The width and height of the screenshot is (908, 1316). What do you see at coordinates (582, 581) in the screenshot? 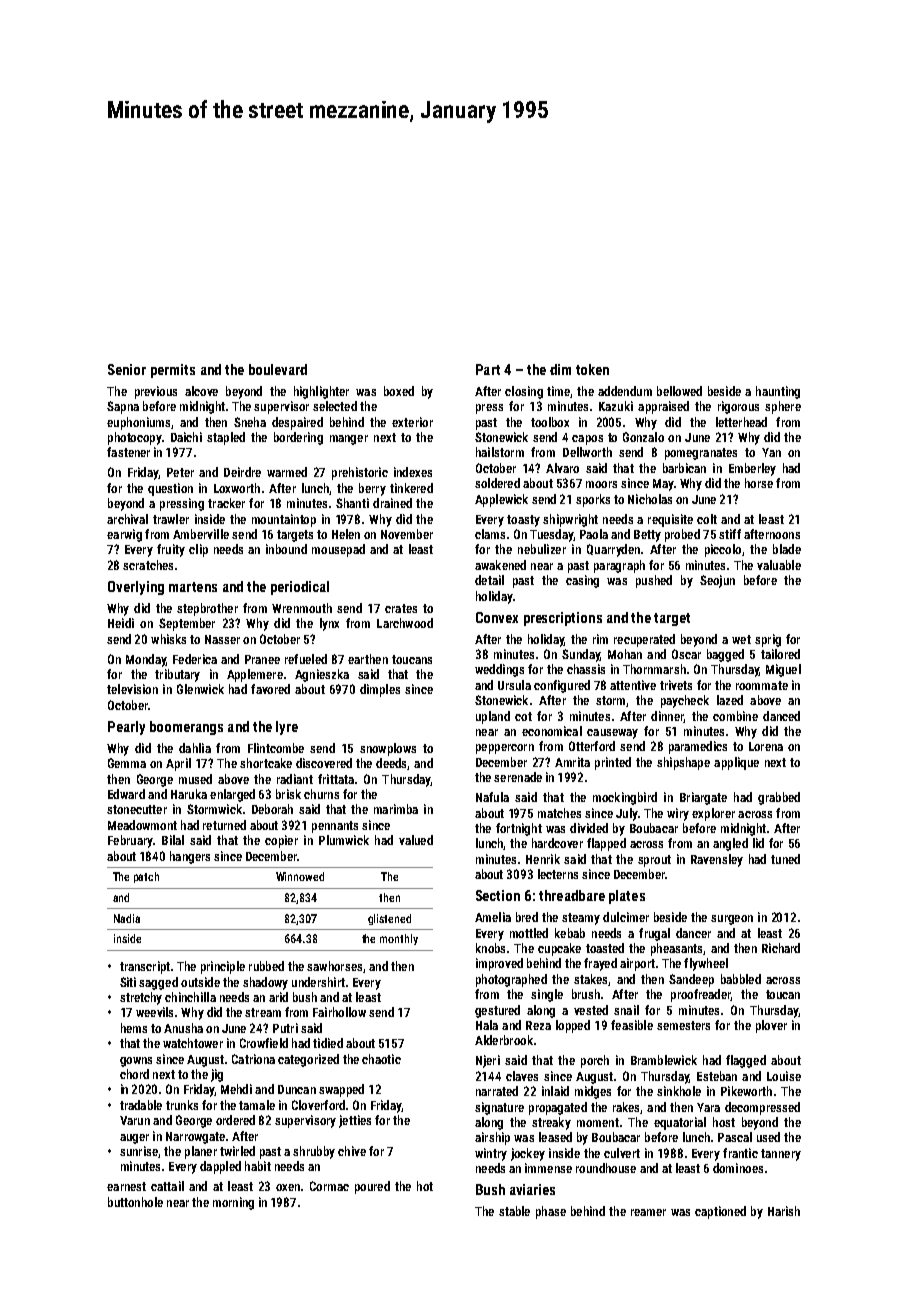
I see `casing` at bounding box center [582, 581].
